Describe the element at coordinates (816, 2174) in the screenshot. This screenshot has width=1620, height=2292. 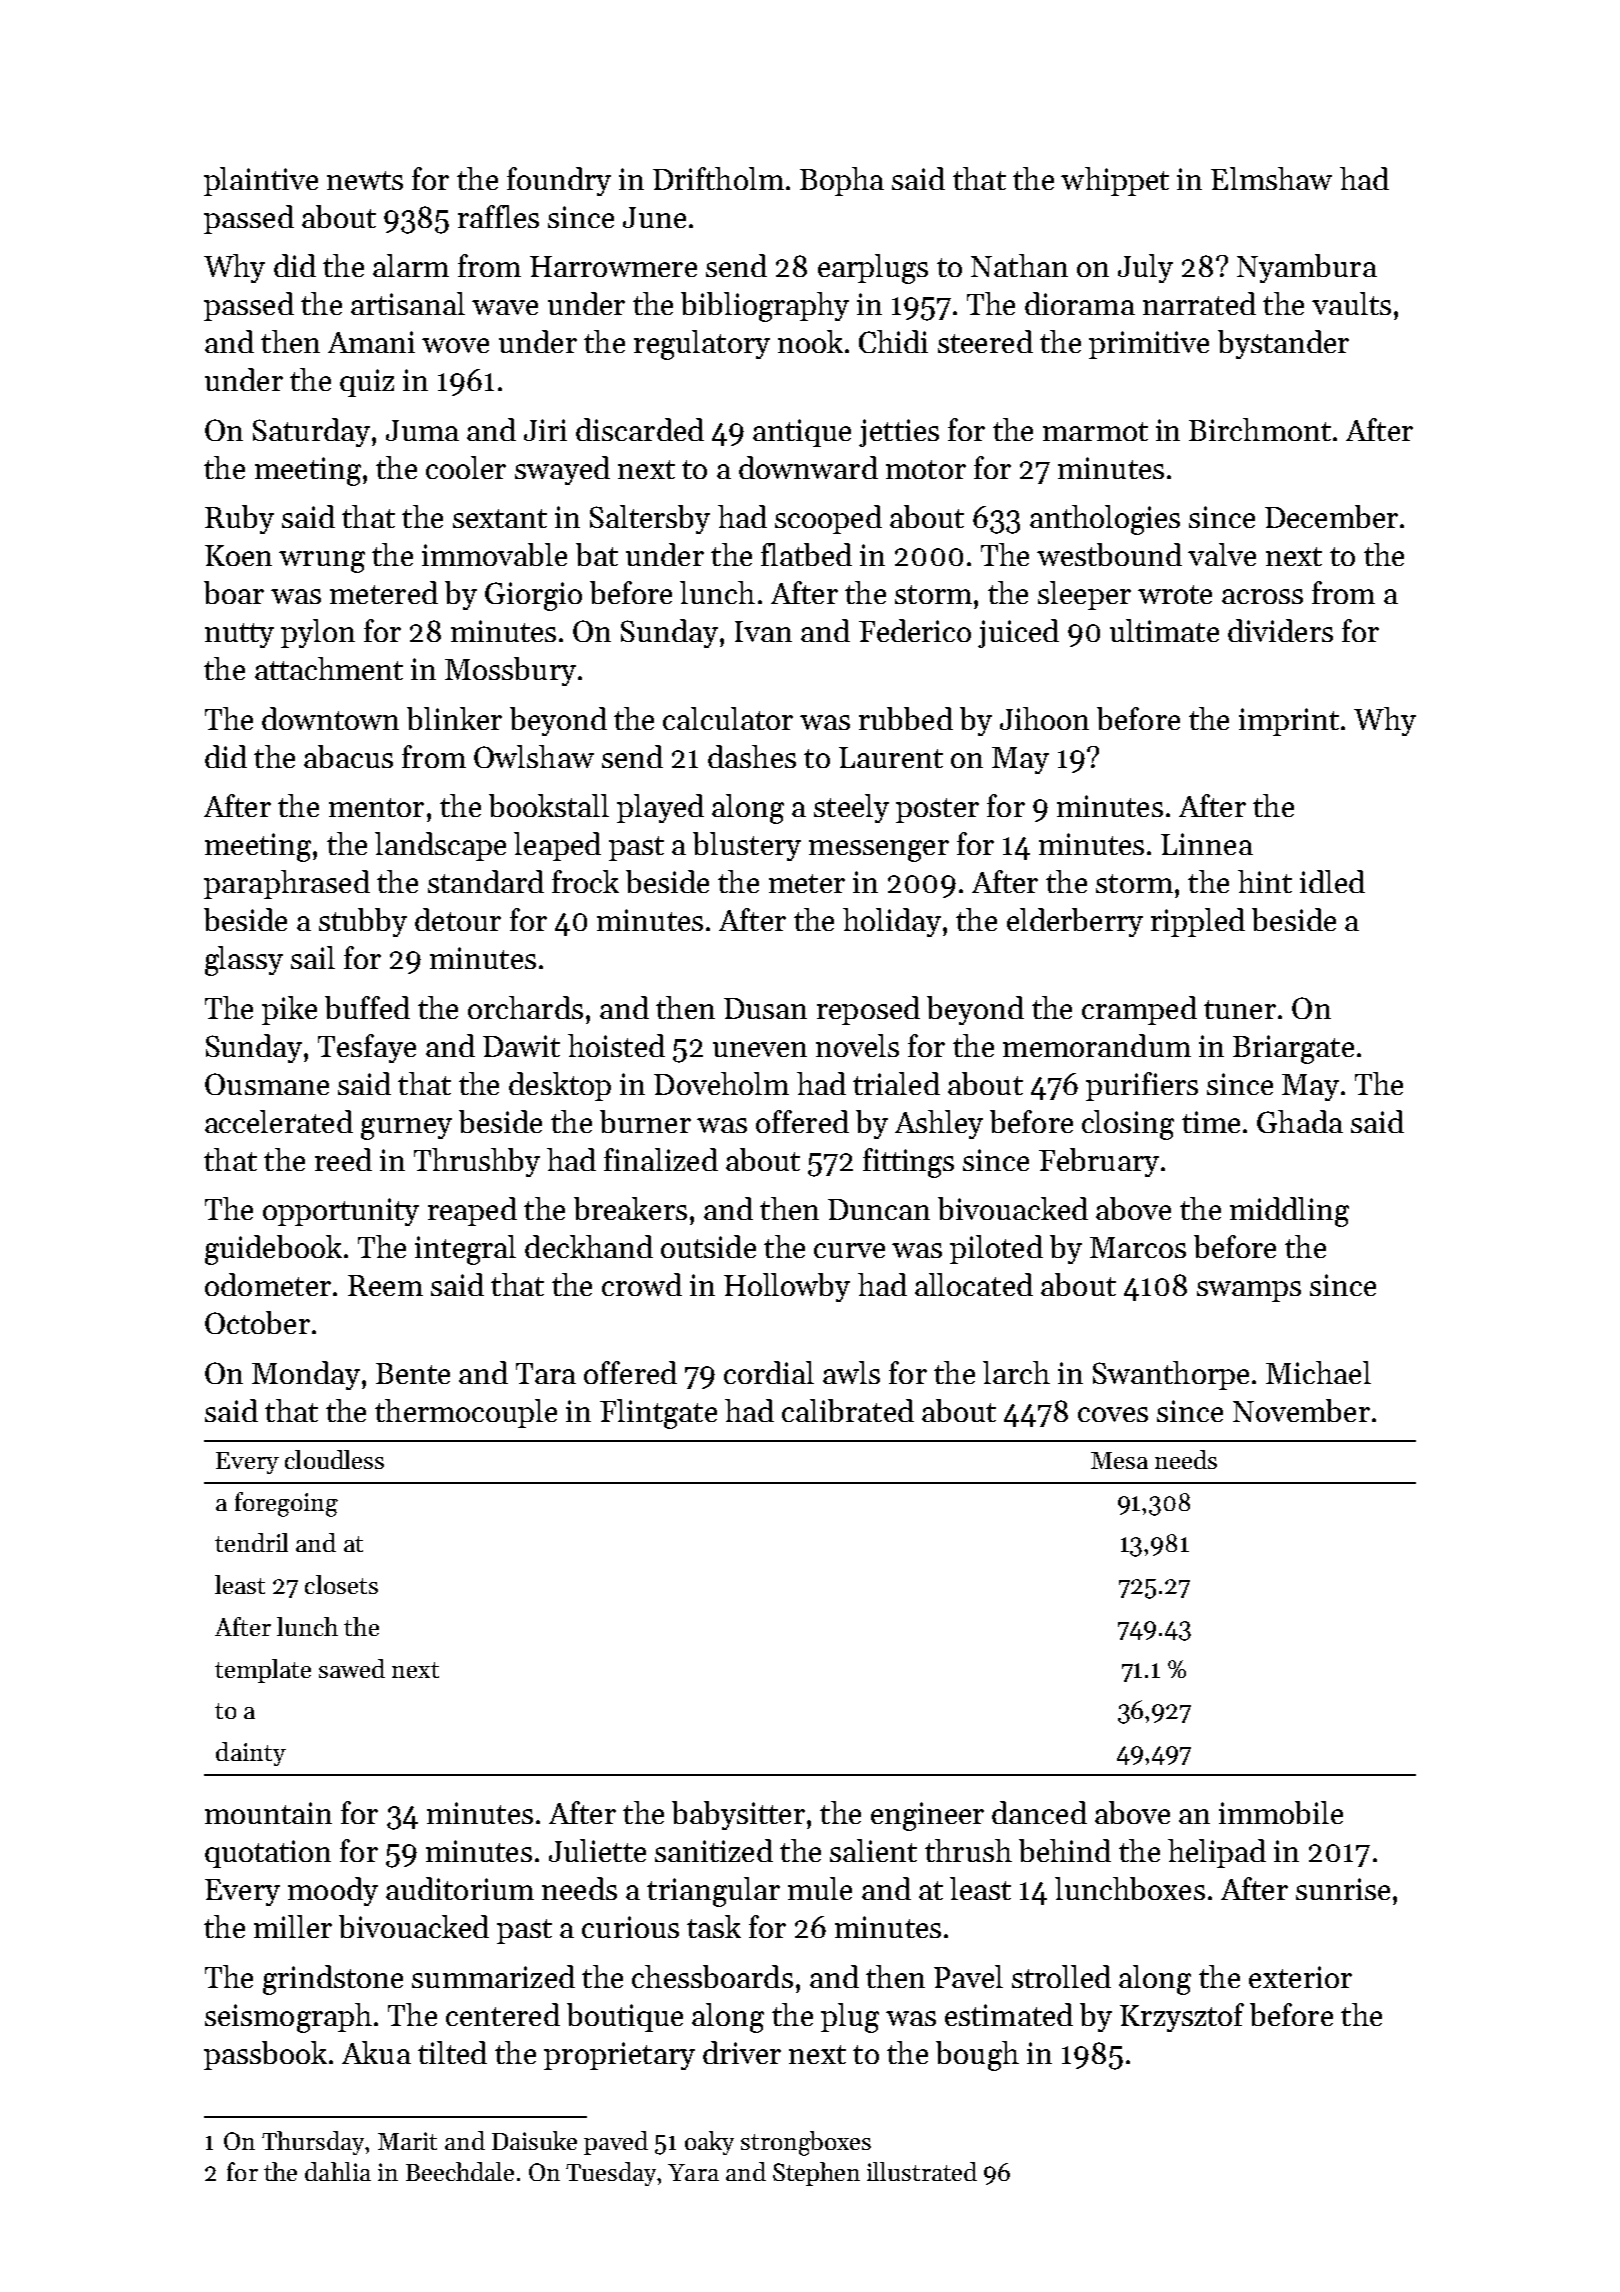
I see `Stephen` at that location.
